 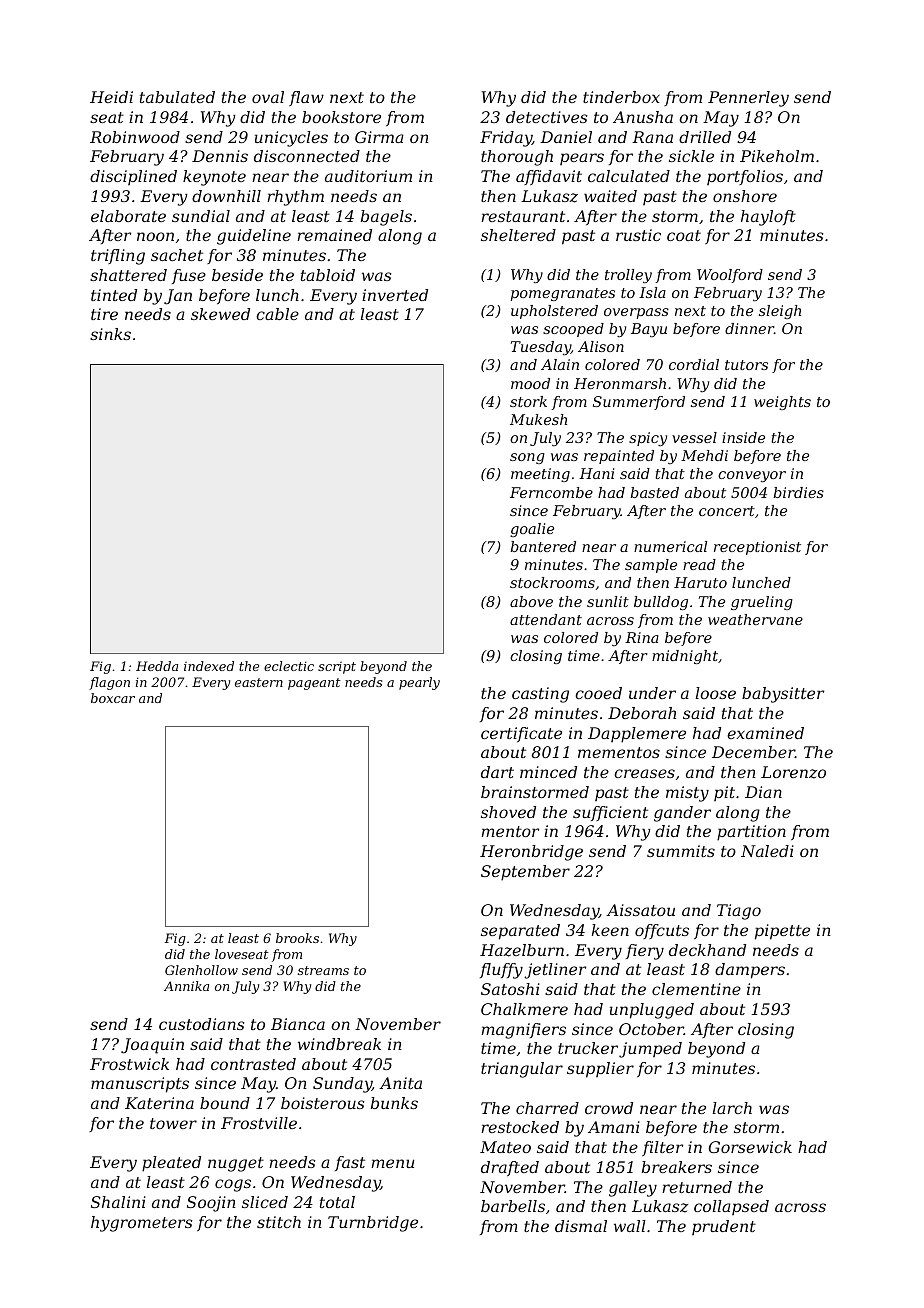 I want to click on Hazelburn, so click(x=522, y=950).
